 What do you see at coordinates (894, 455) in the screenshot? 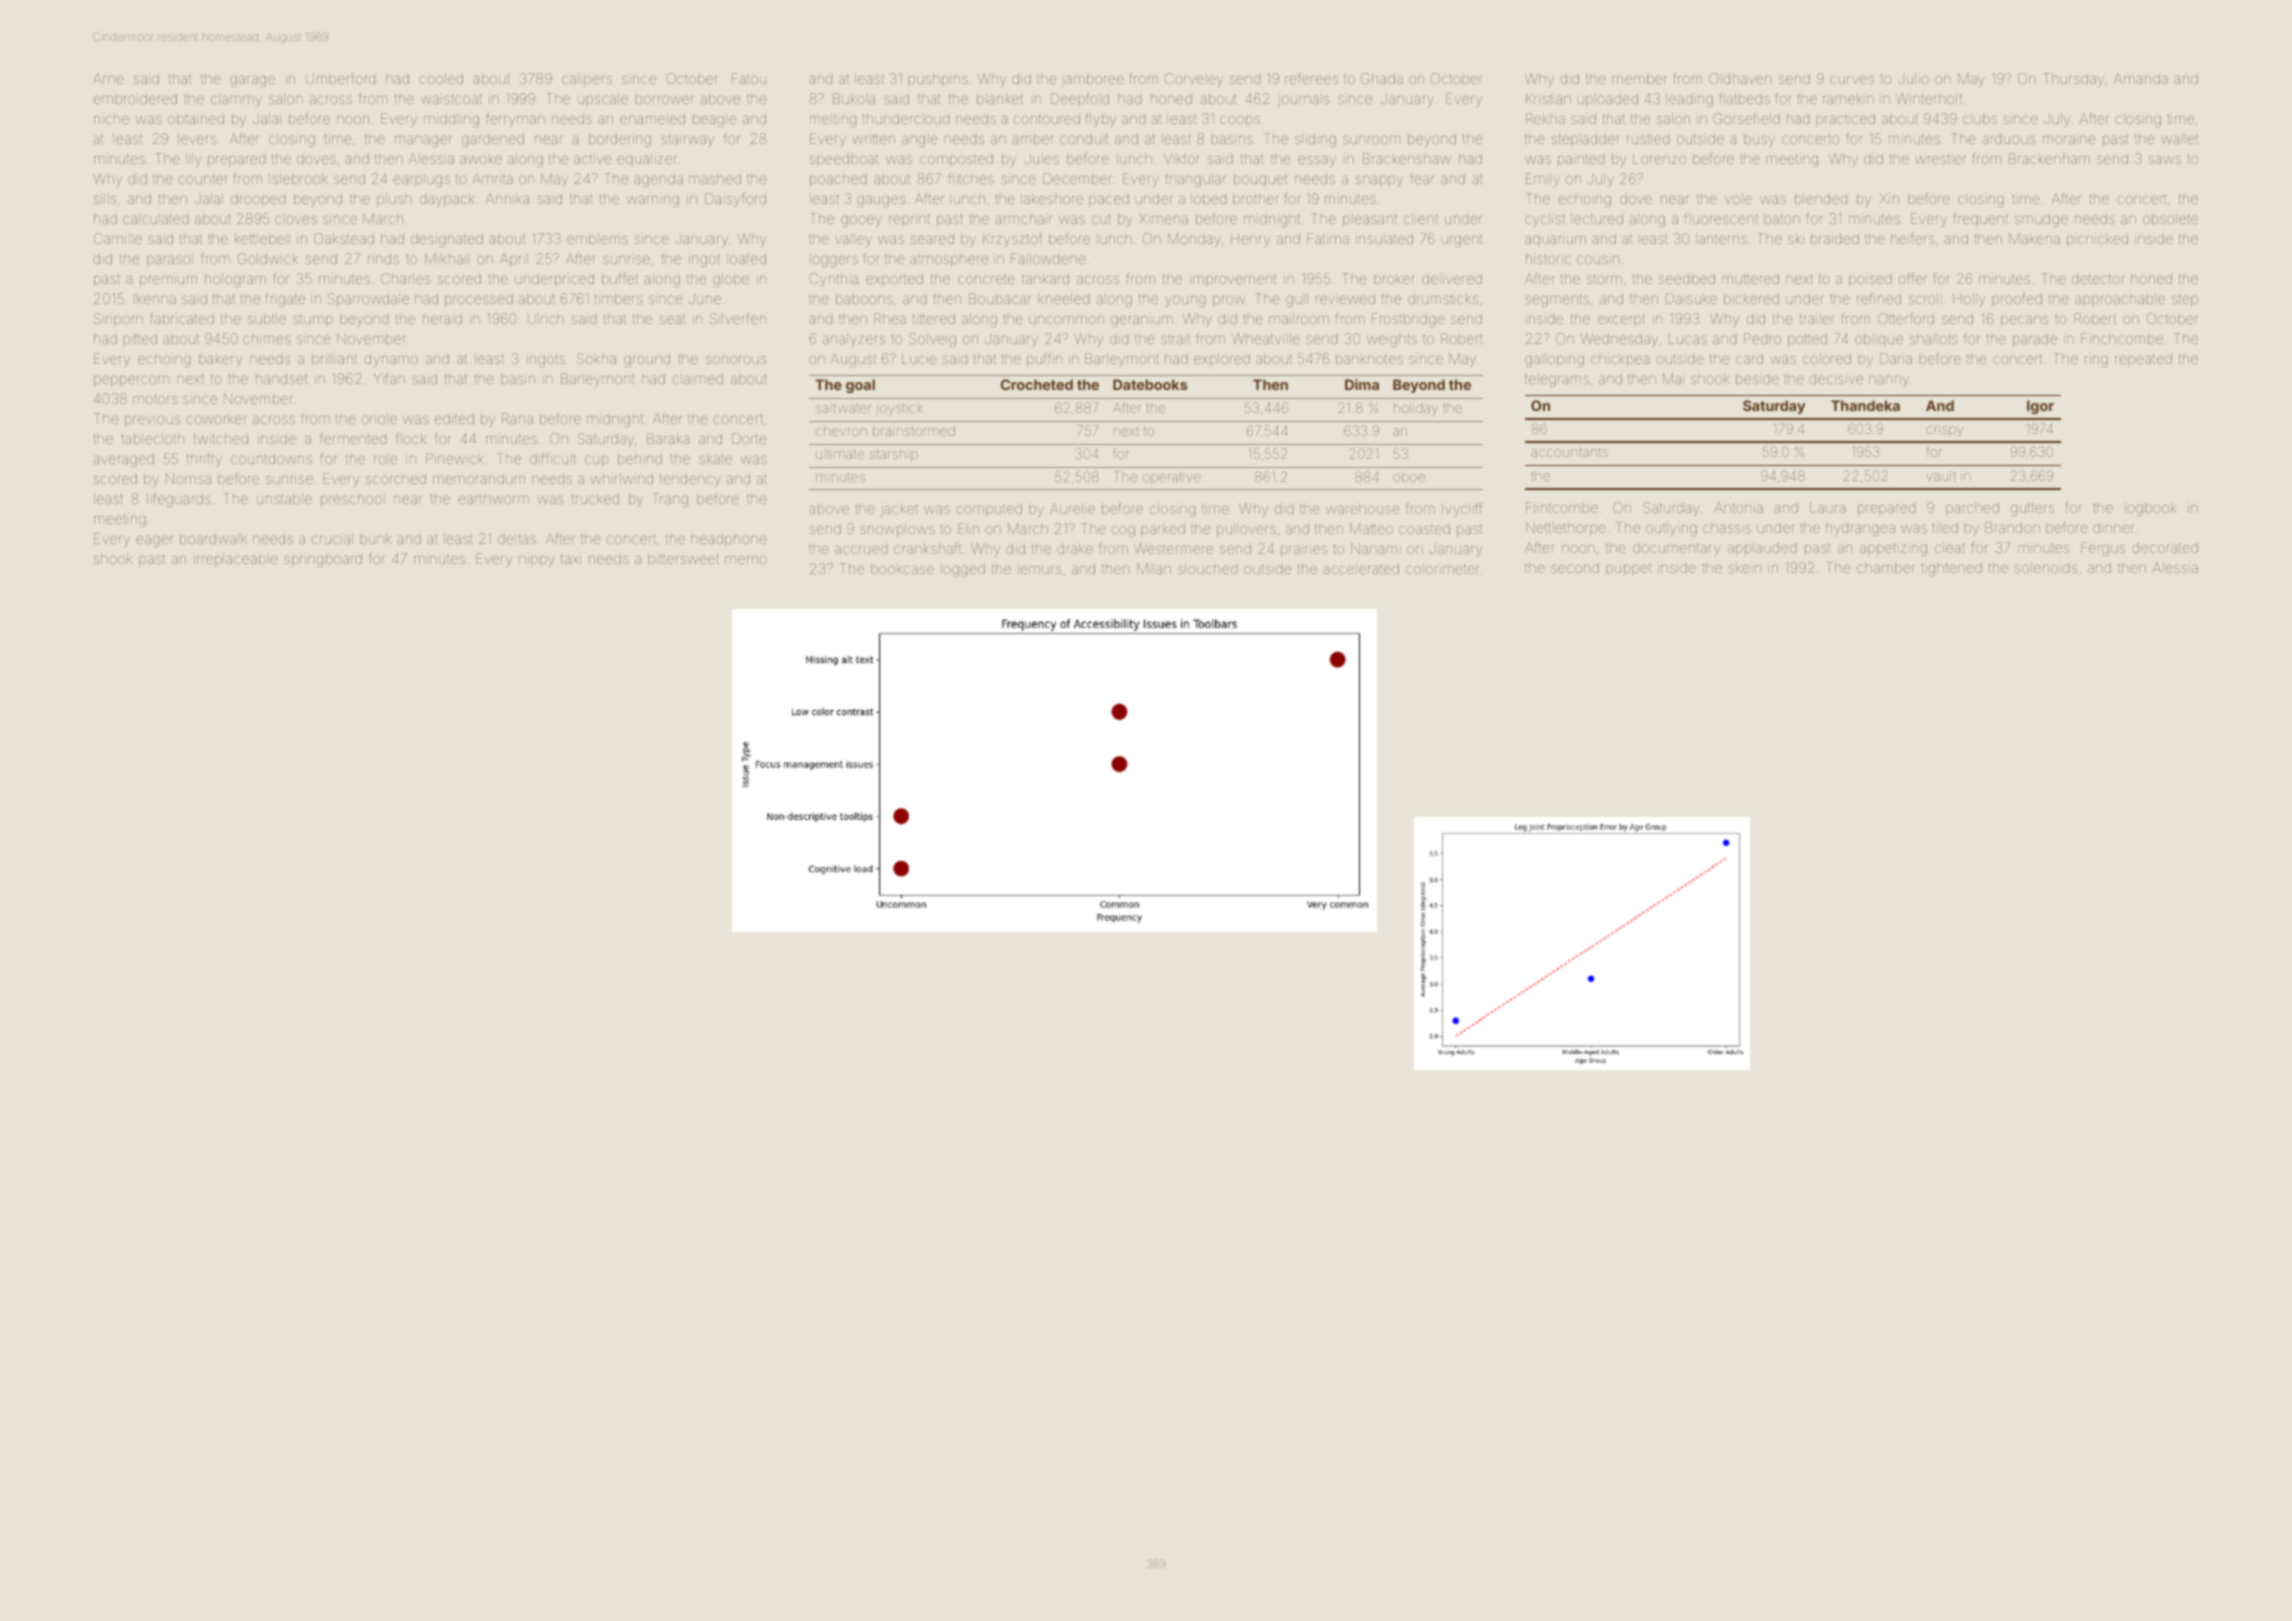
I see `starship` at bounding box center [894, 455].
